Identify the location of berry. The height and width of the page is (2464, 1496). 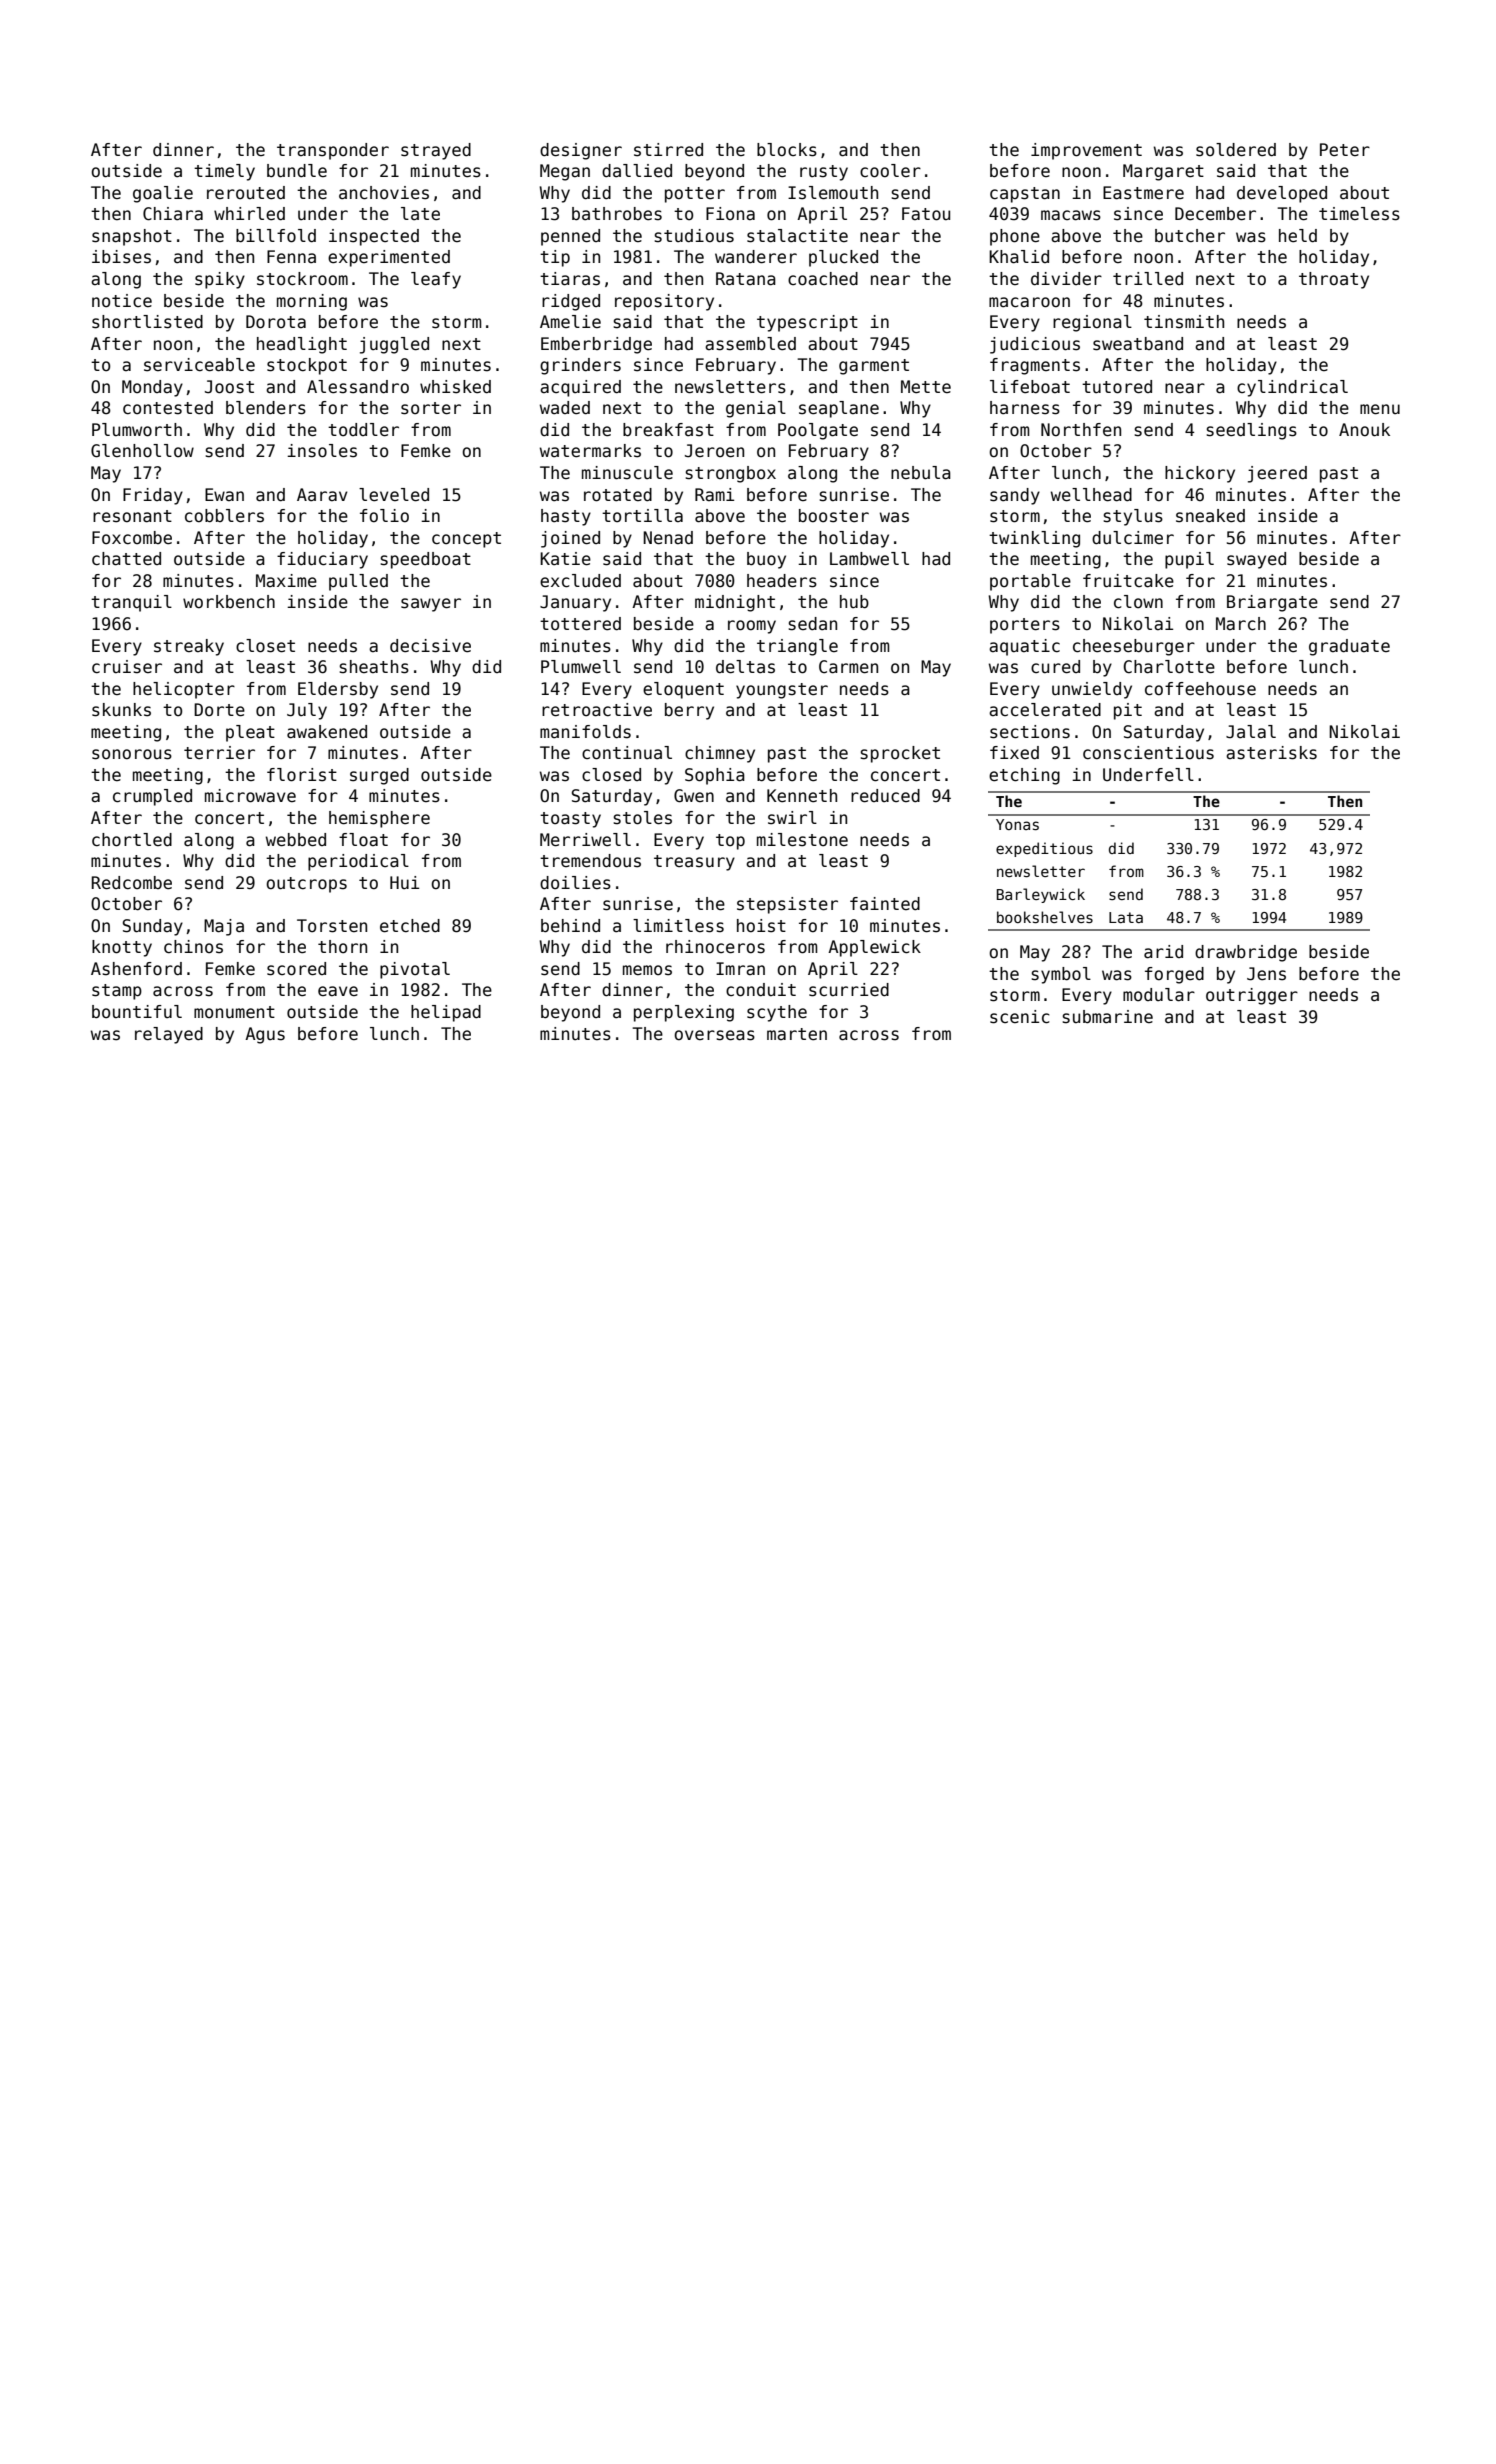
(689, 711).
